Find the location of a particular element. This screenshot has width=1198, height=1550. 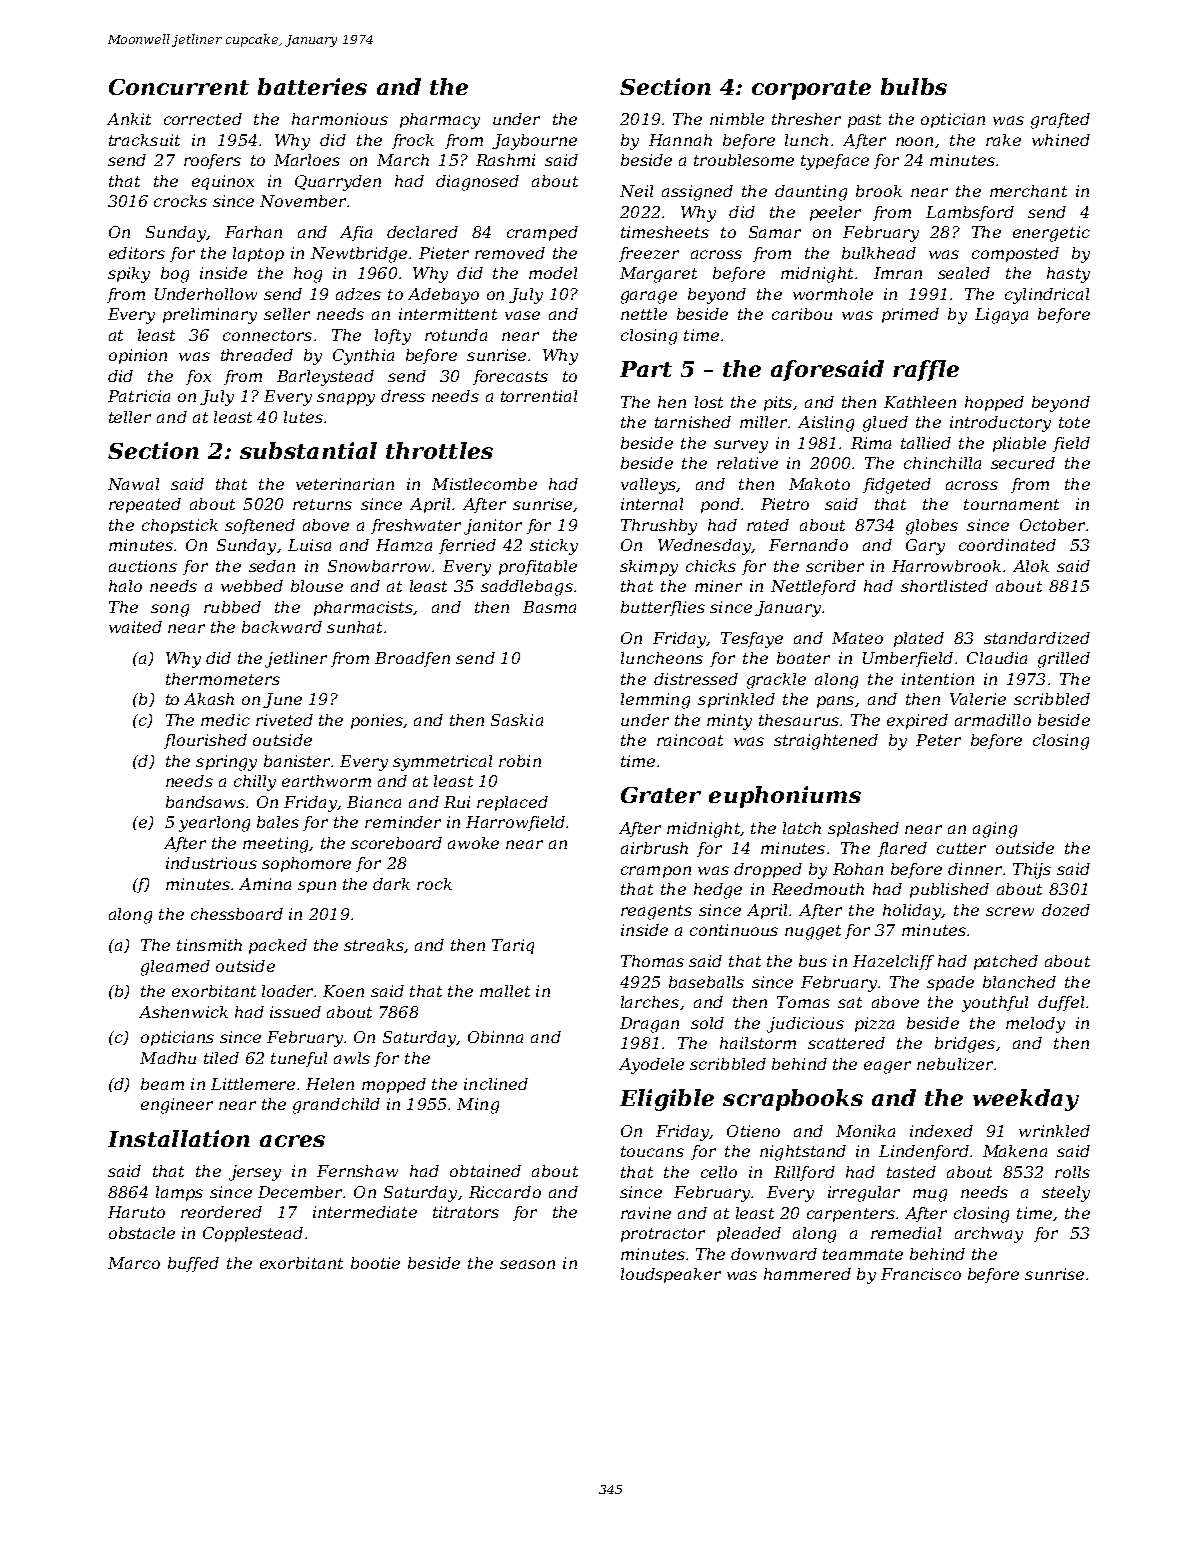

intermediate is located at coordinates (365, 1212).
